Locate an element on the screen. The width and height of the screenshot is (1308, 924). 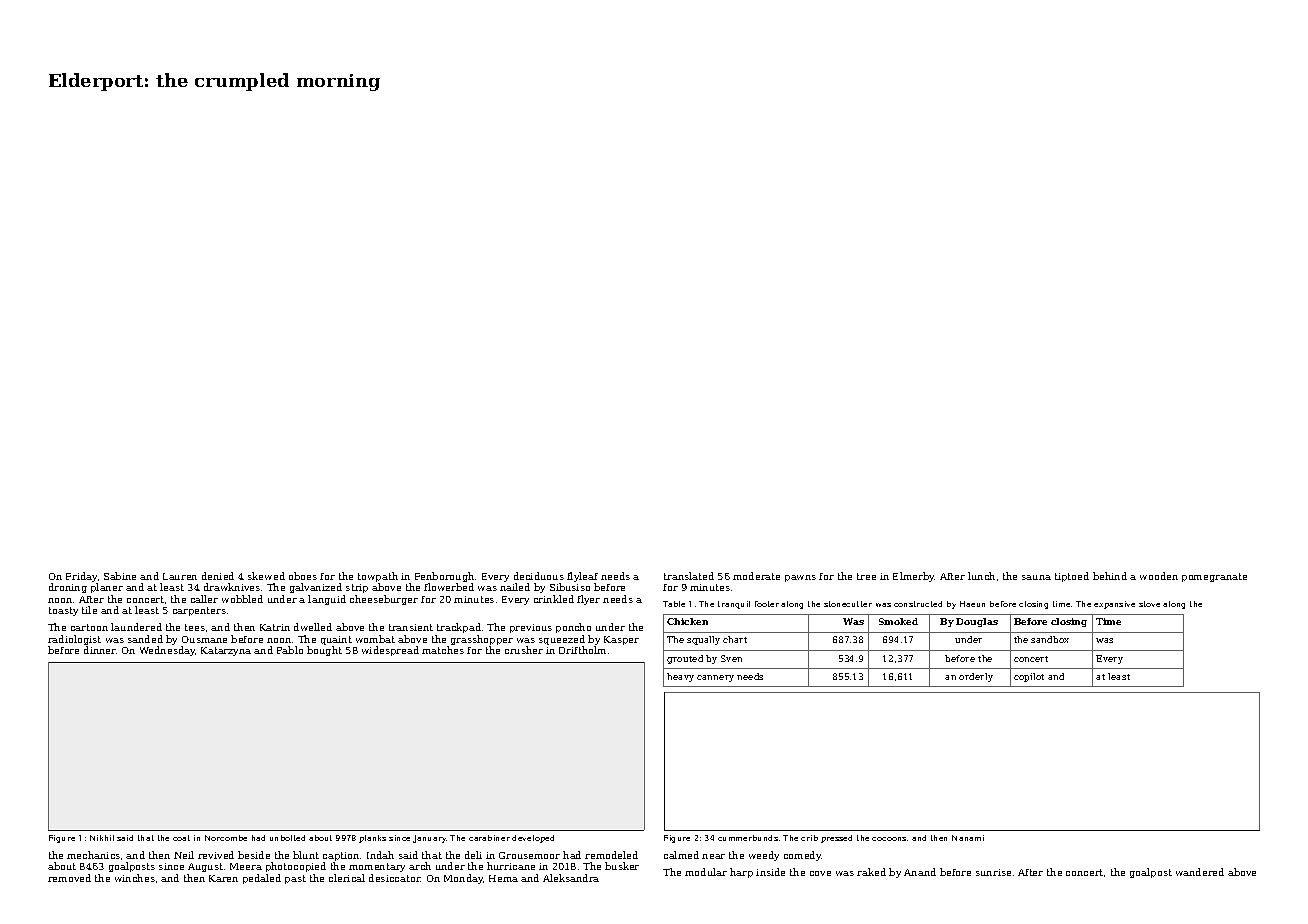
flyer is located at coordinates (588, 600).
